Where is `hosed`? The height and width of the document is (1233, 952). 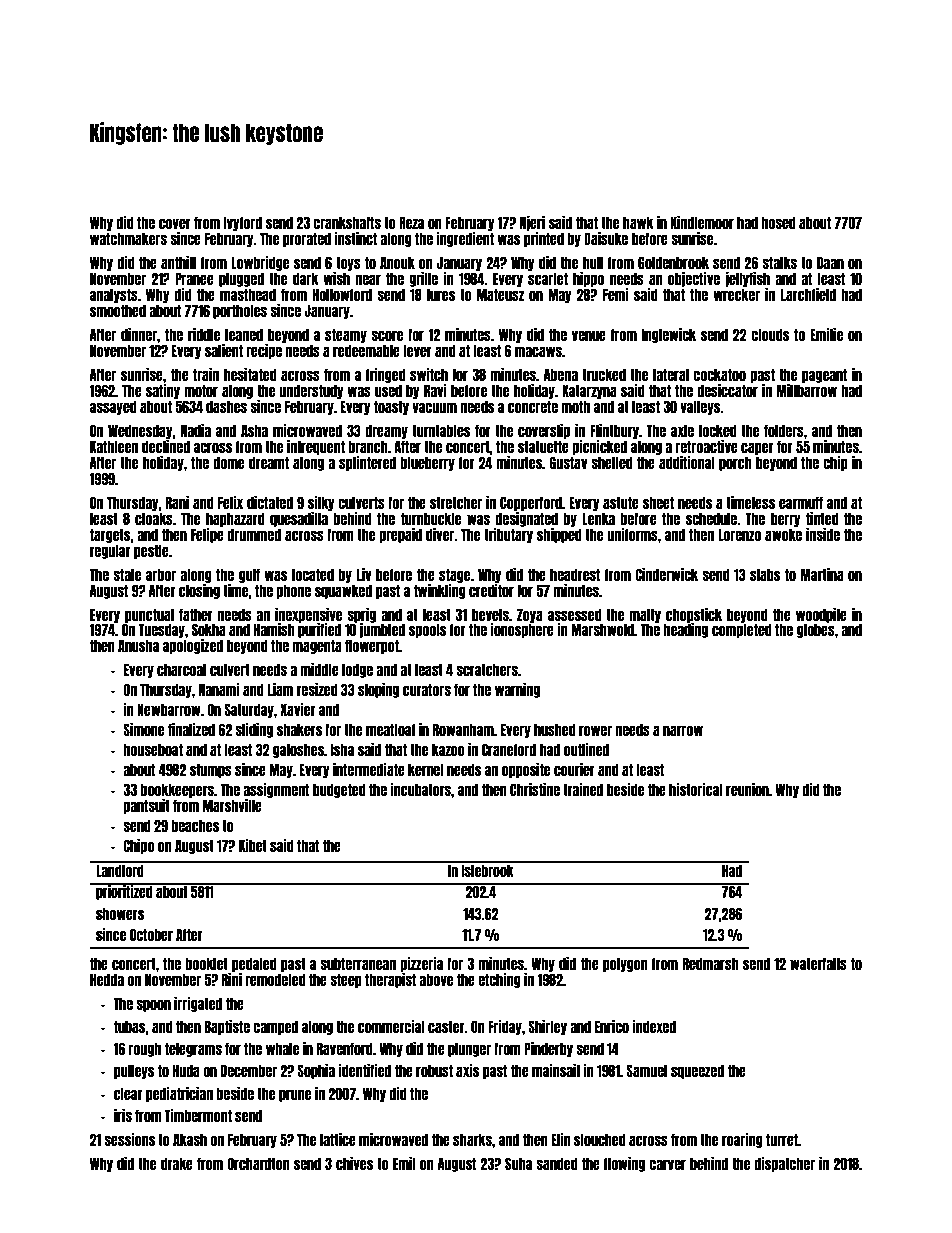
hosed is located at coordinates (778, 222).
